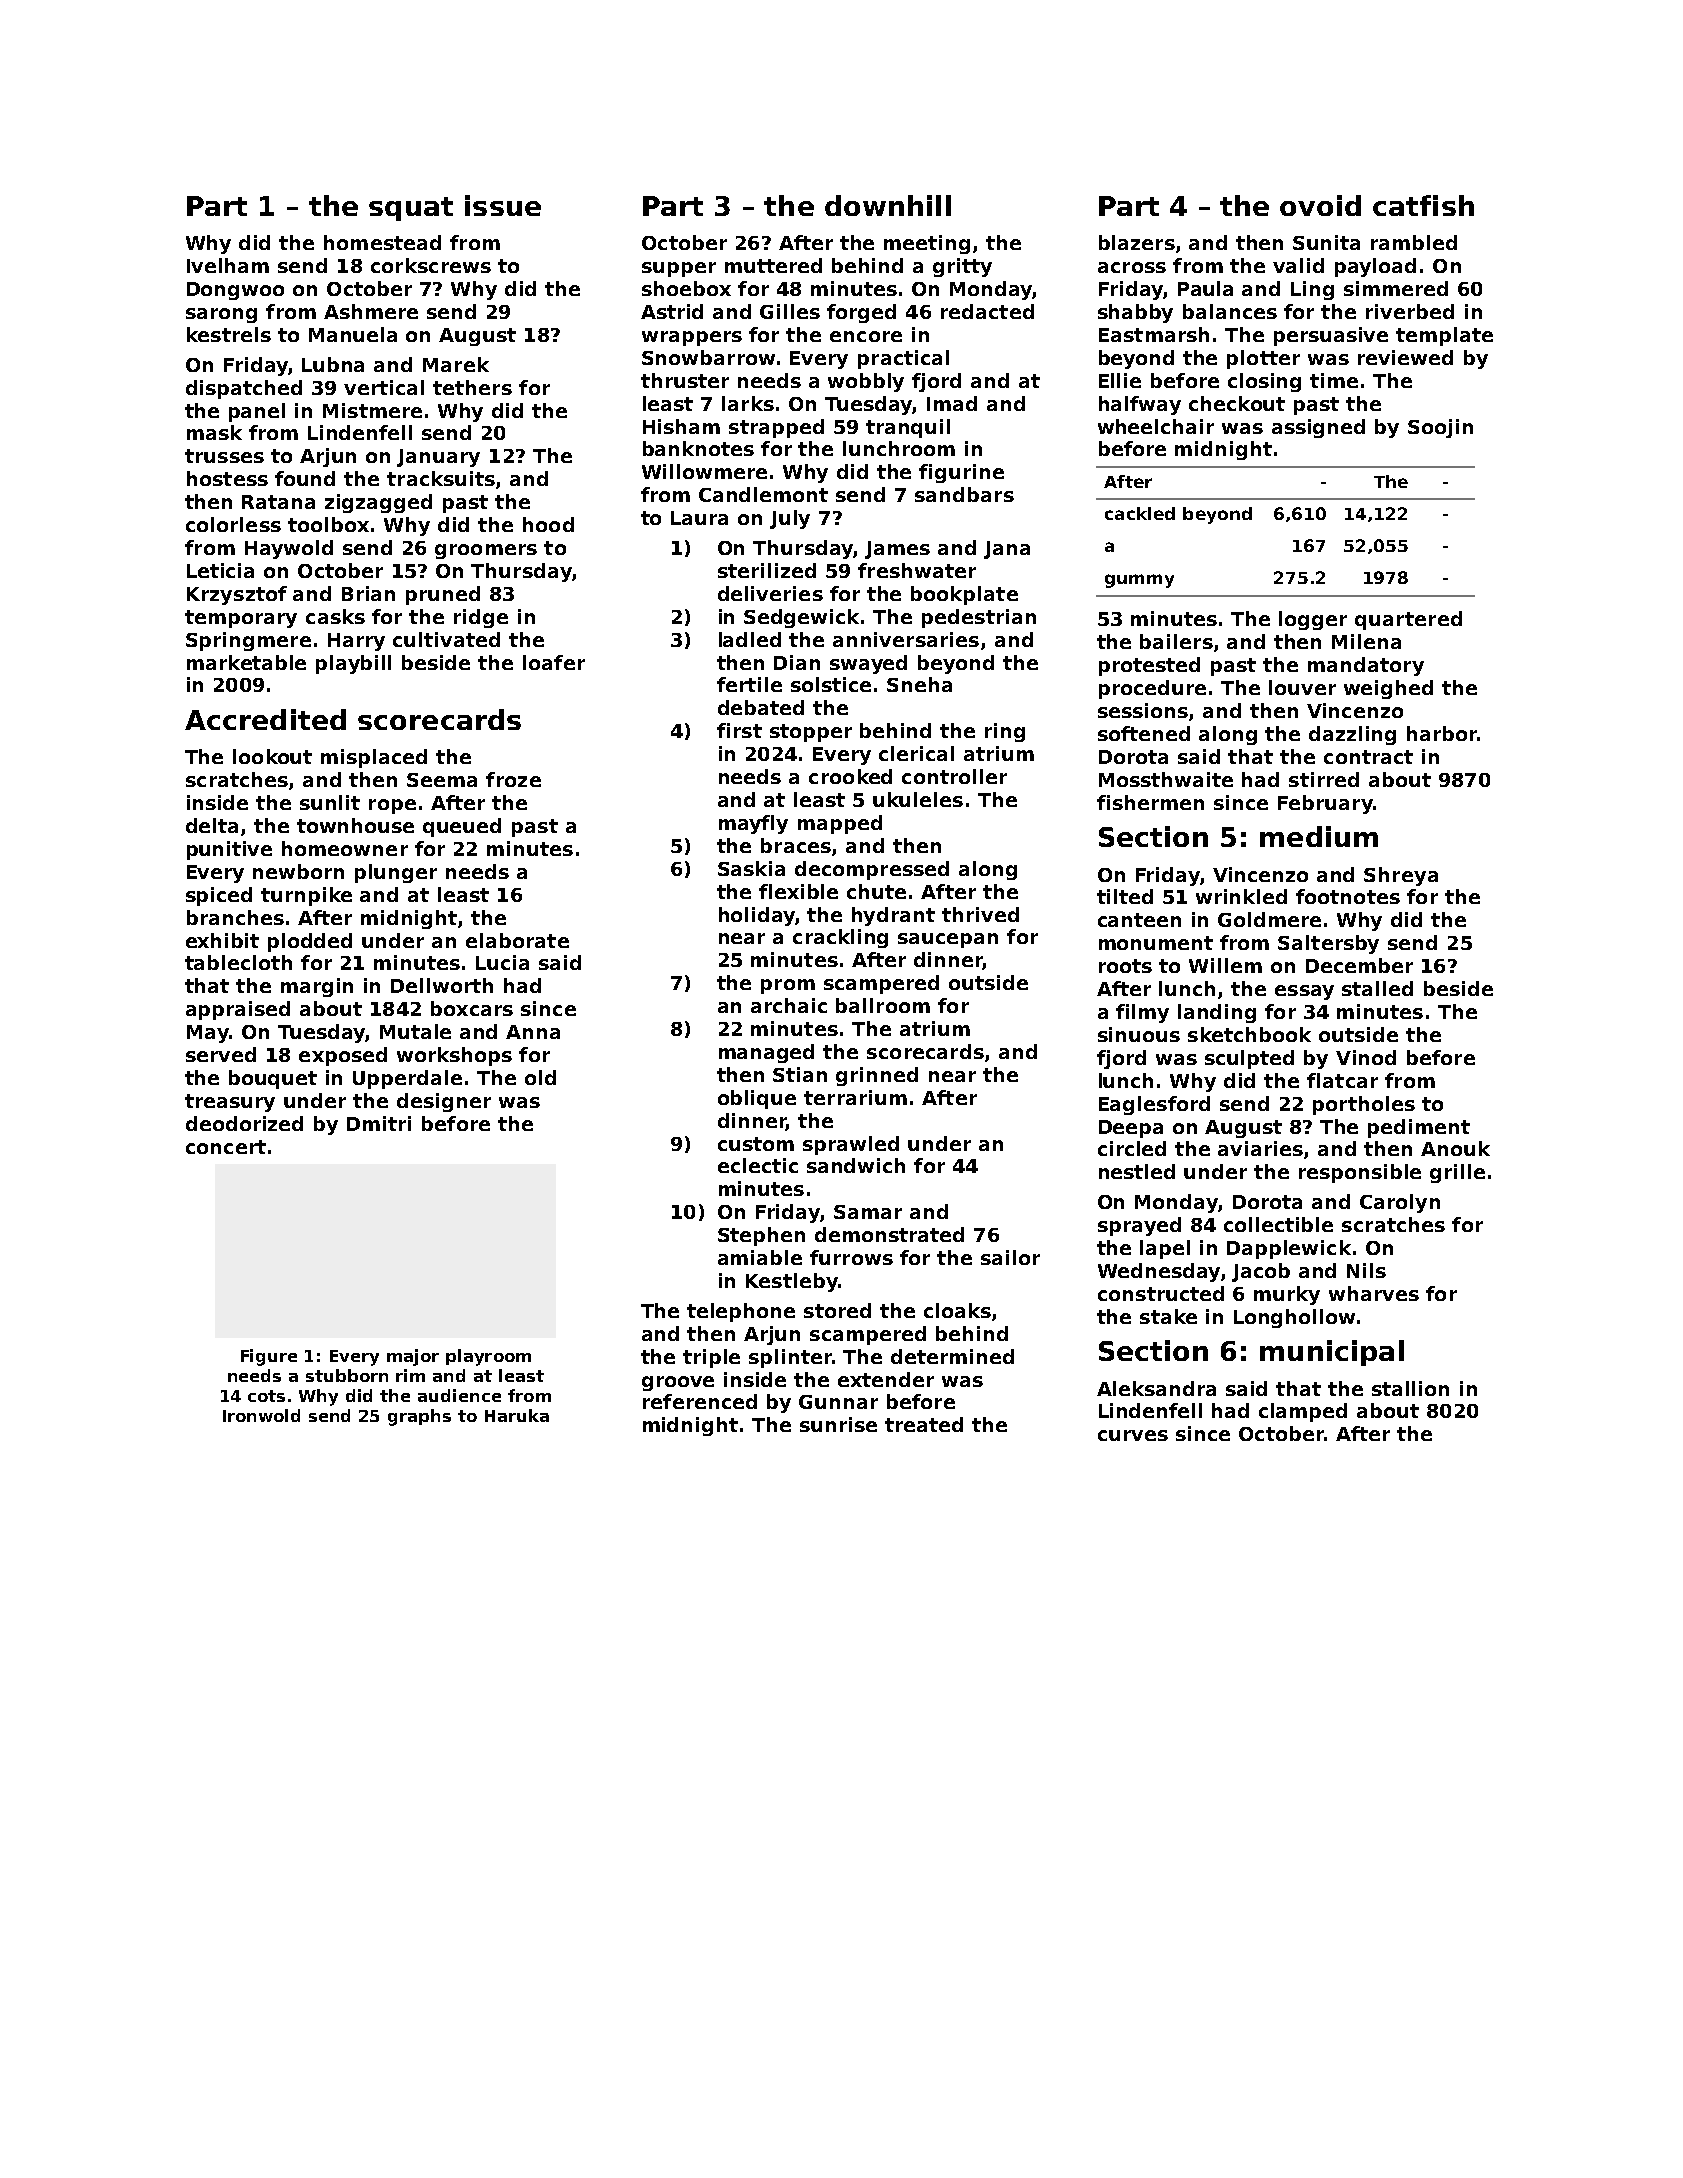  I want to click on louver, so click(1302, 687).
